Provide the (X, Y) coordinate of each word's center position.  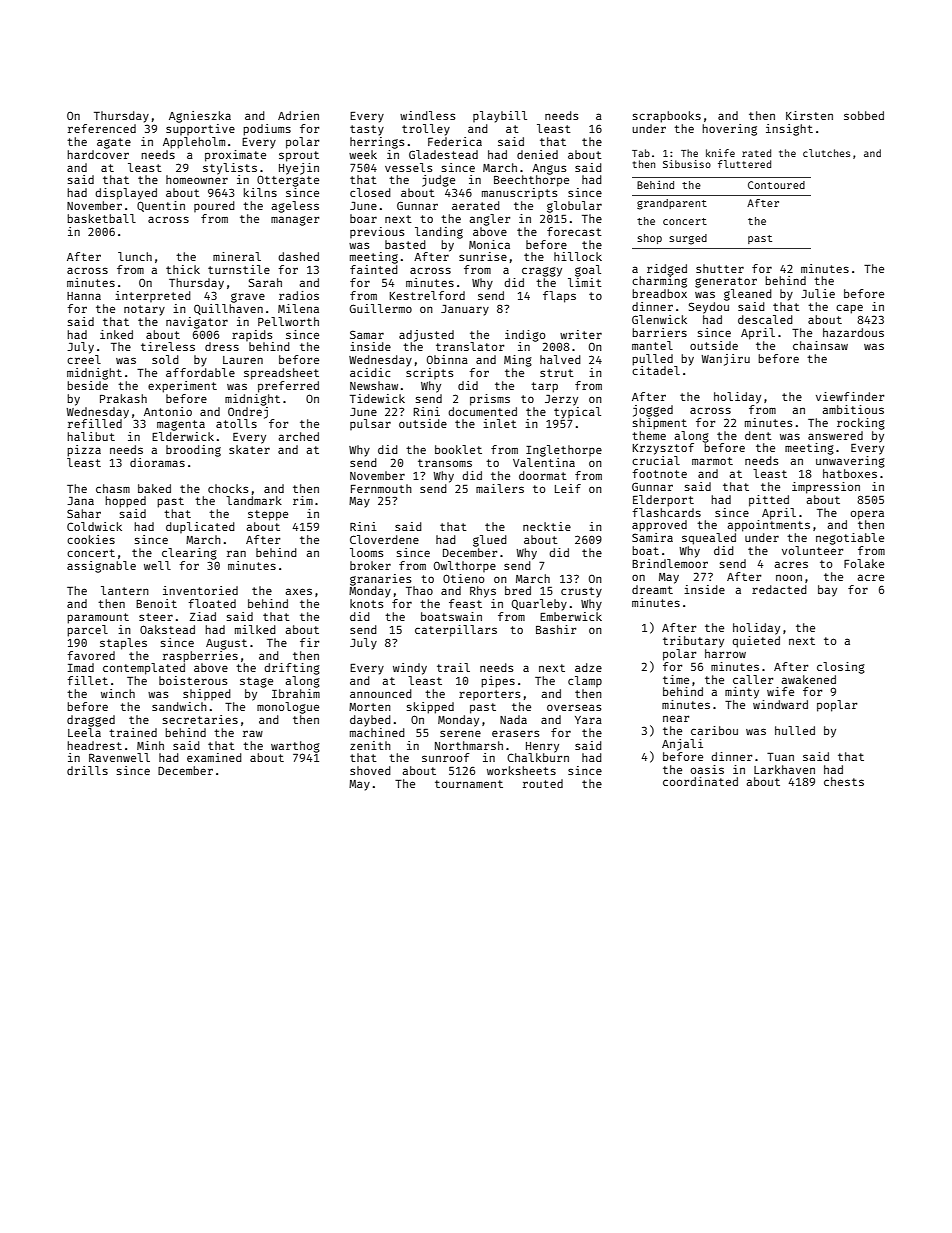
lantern (125, 590)
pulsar (370, 424)
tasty (367, 130)
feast (465, 603)
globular (574, 207)
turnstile (239, 269)
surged (688, 239)
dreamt (652, 589)
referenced (102, 128)
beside (87, 385)
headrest (94, 745)
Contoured (776, 185)
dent (758, 435)
